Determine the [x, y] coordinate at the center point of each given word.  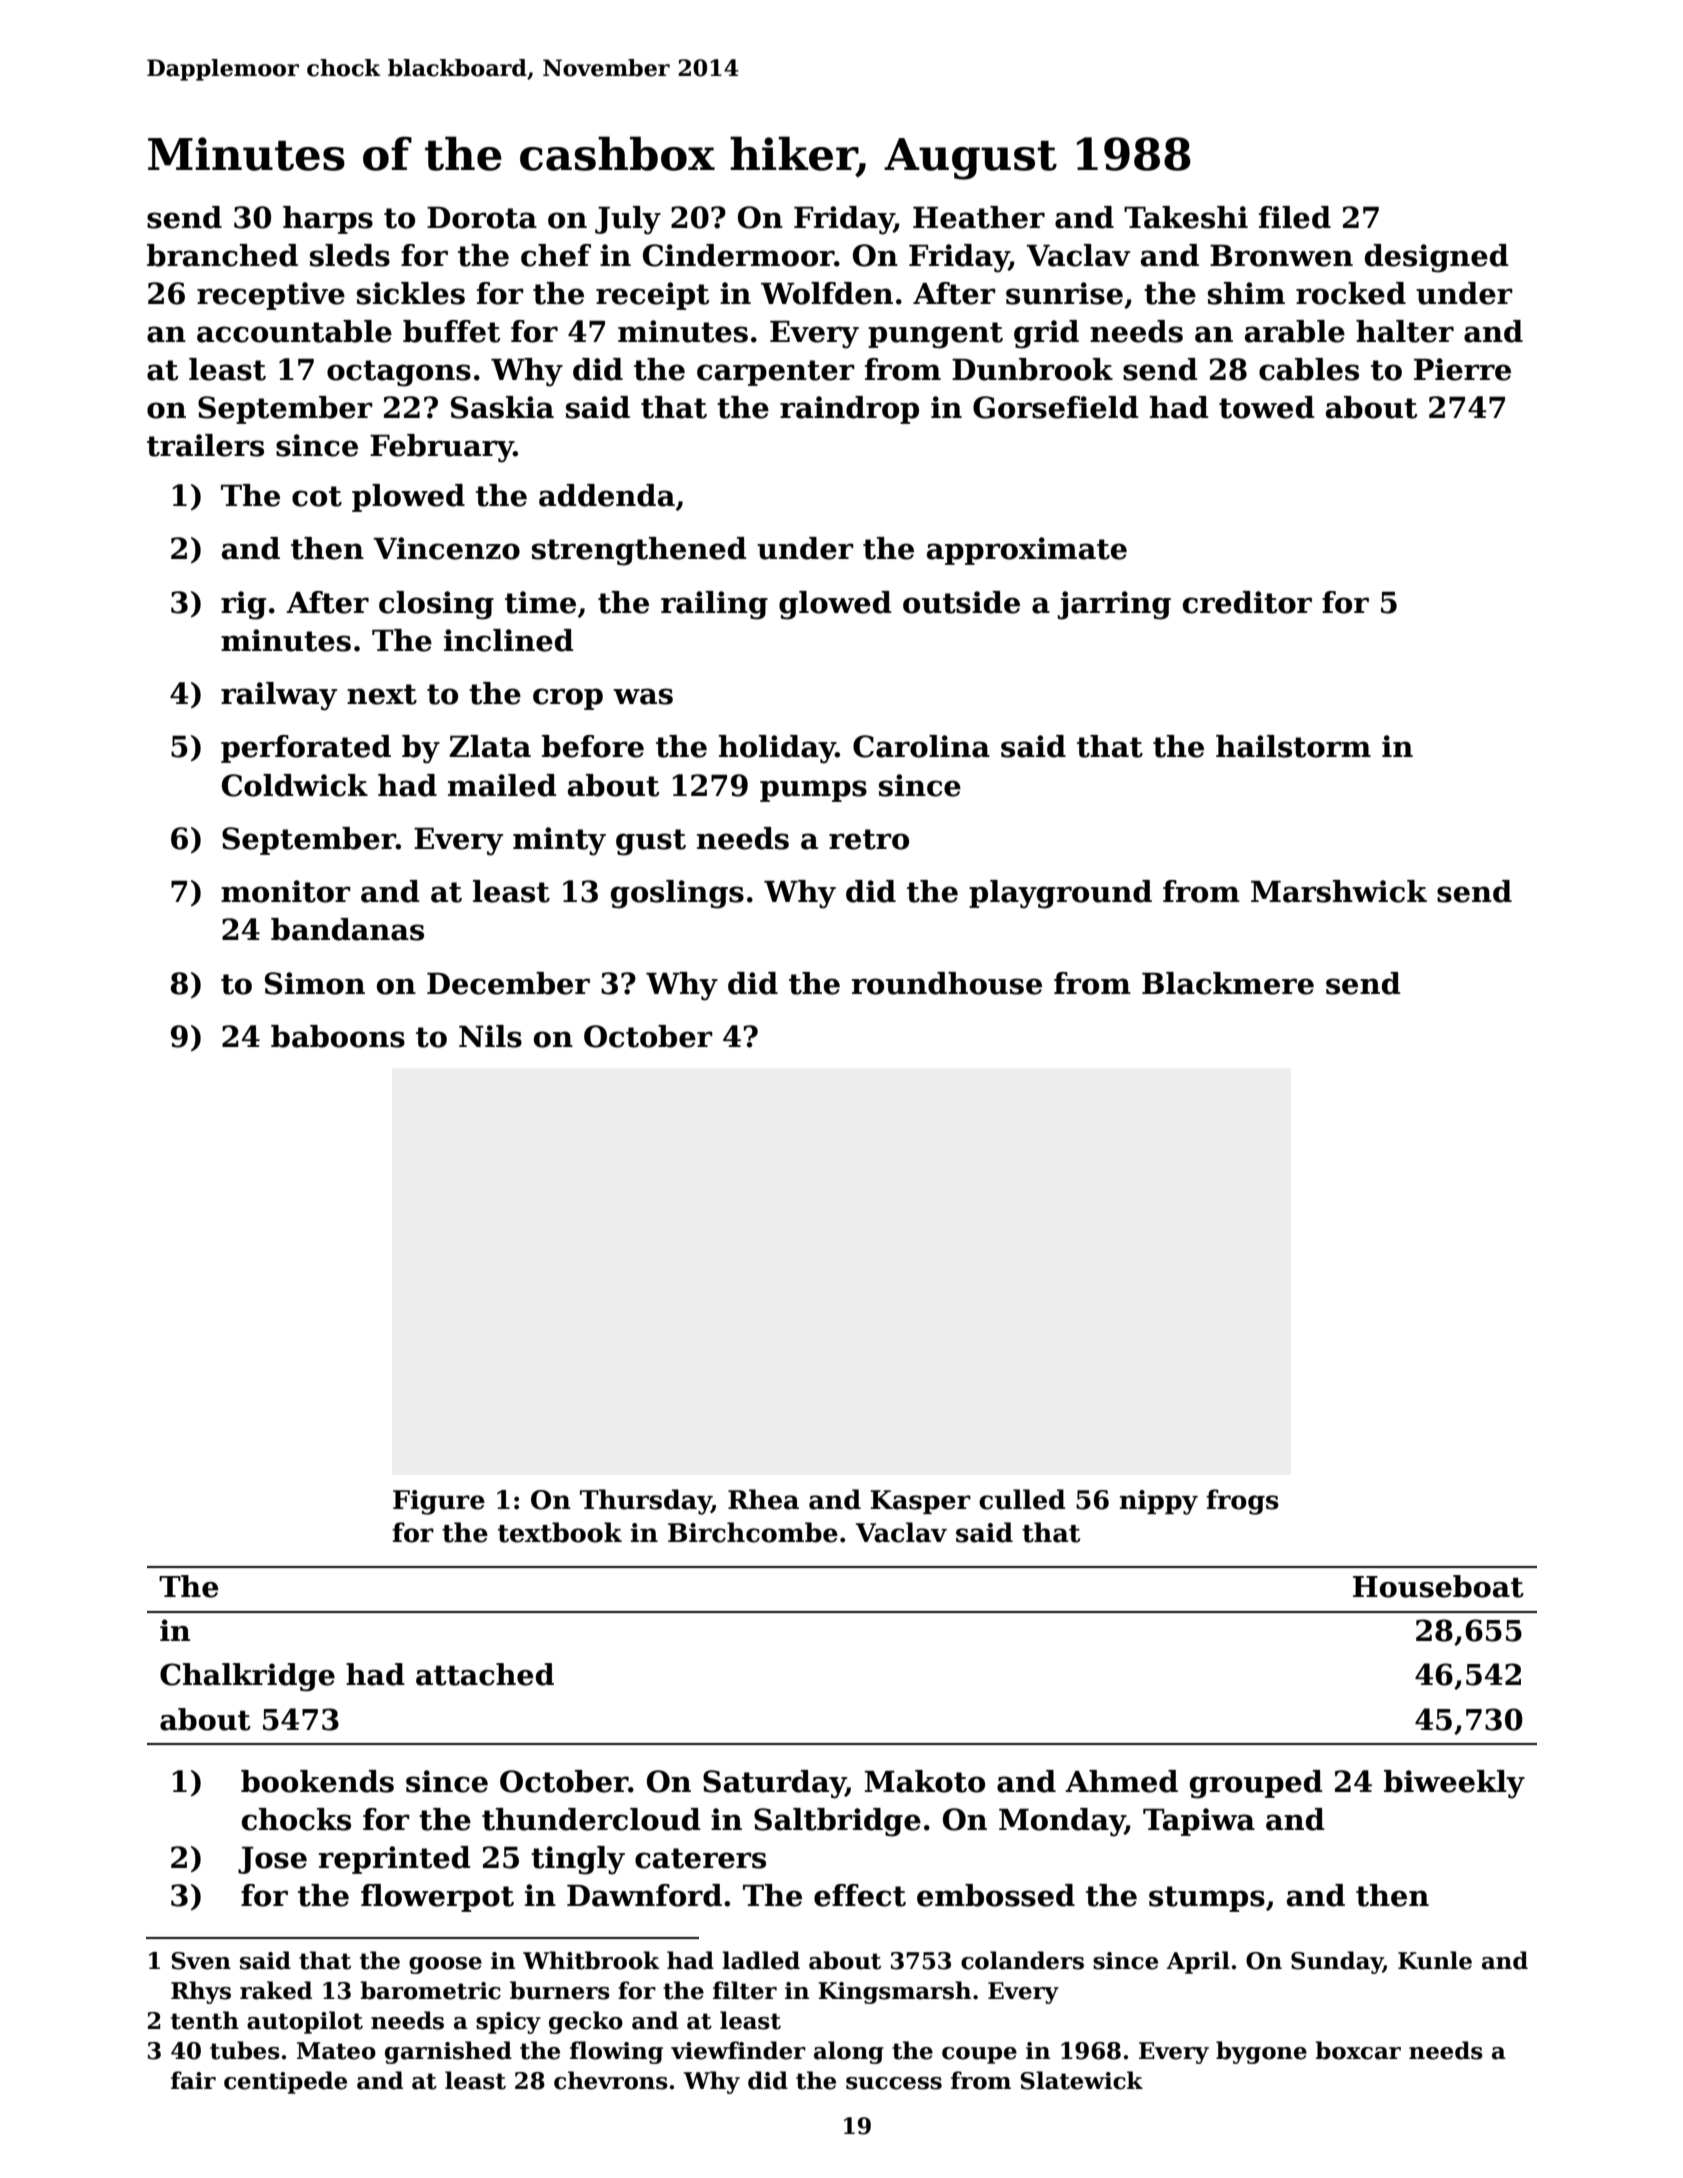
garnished [448, 2052]
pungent [935, 335]
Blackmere [1228, 983]
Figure [439, 1502]
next [382, 694]
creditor [1247, 602]
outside [961, 602]
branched [222, 255]
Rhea [763, 1499]
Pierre [1462, 369]
